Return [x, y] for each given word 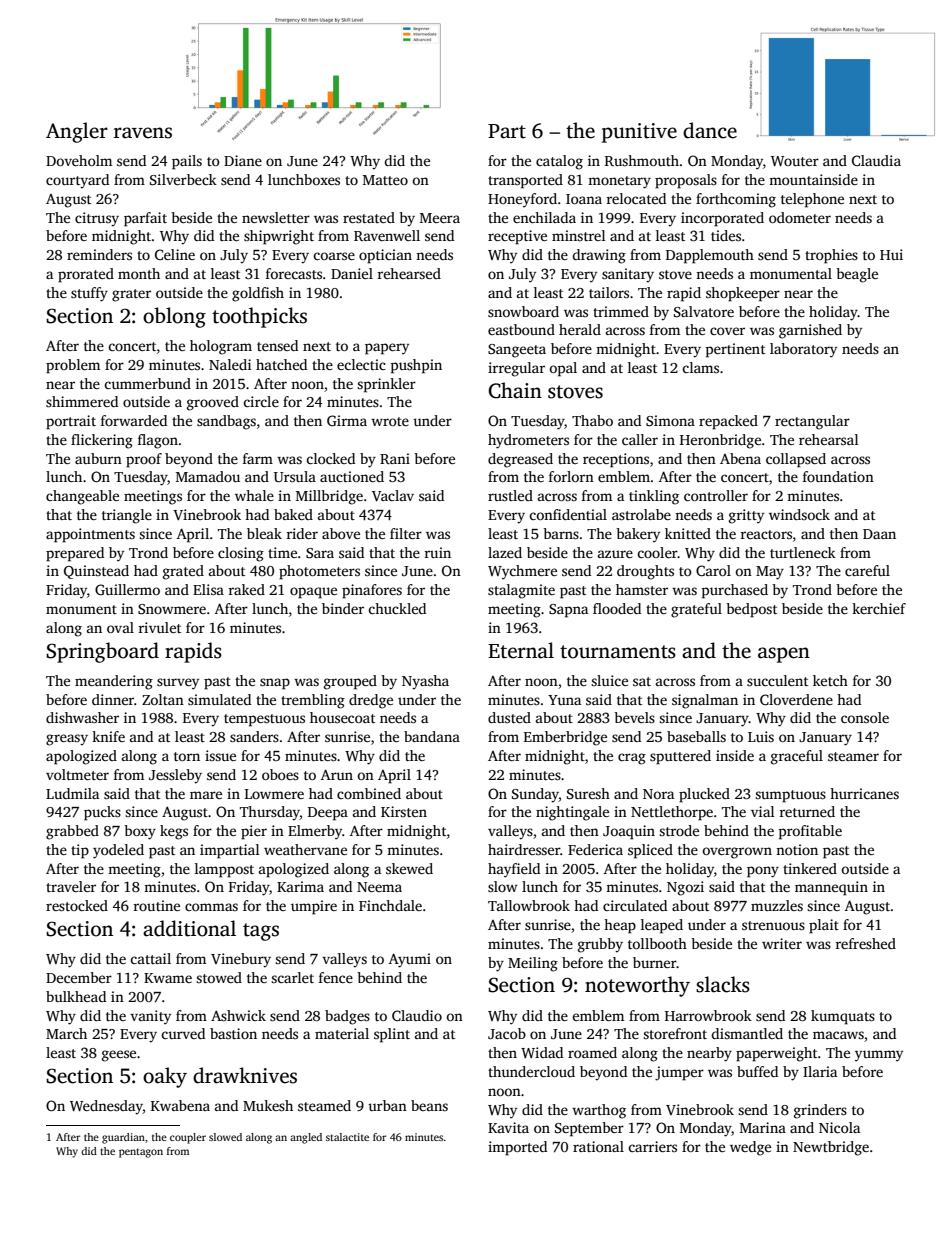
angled [306, 1138]
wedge [750, 1148]
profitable [810, 832]
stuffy [89, 294]
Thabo [592, 420]
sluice [609, 680]
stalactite [347, 1137]
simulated [219, 699]
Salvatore [704, 311]
